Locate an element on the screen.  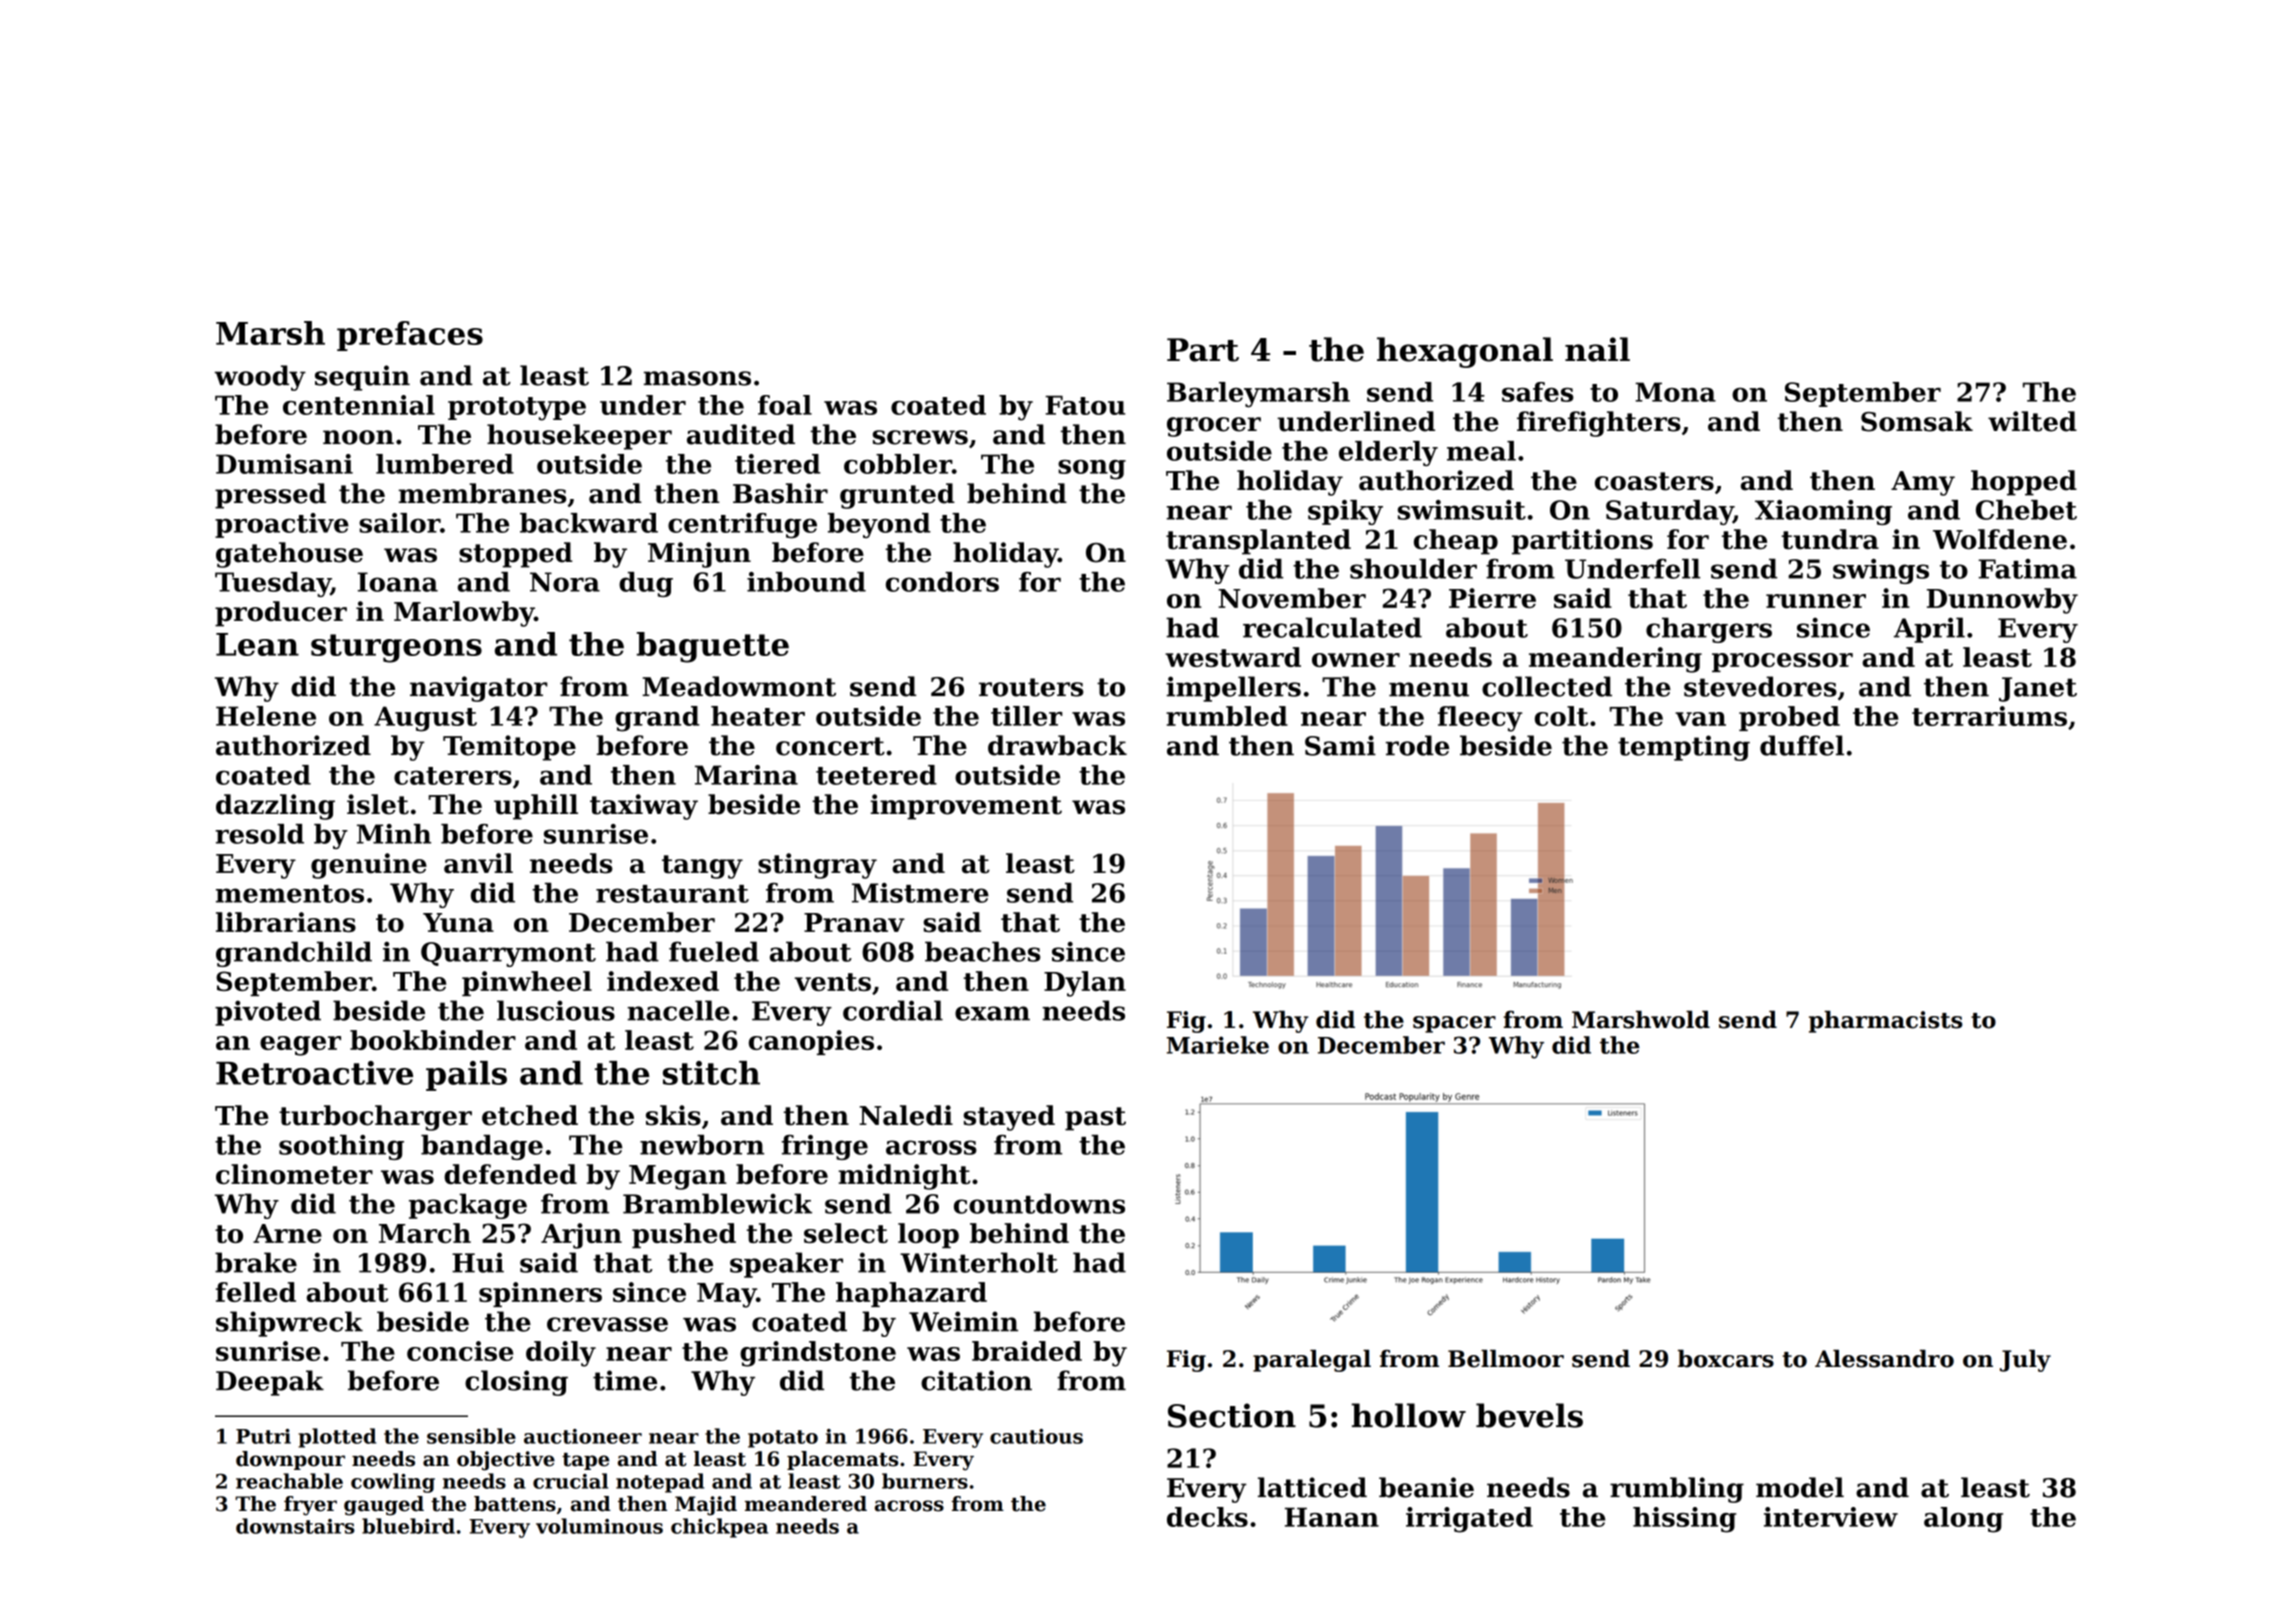
haphazard is located at coordinates (911, 1294).
